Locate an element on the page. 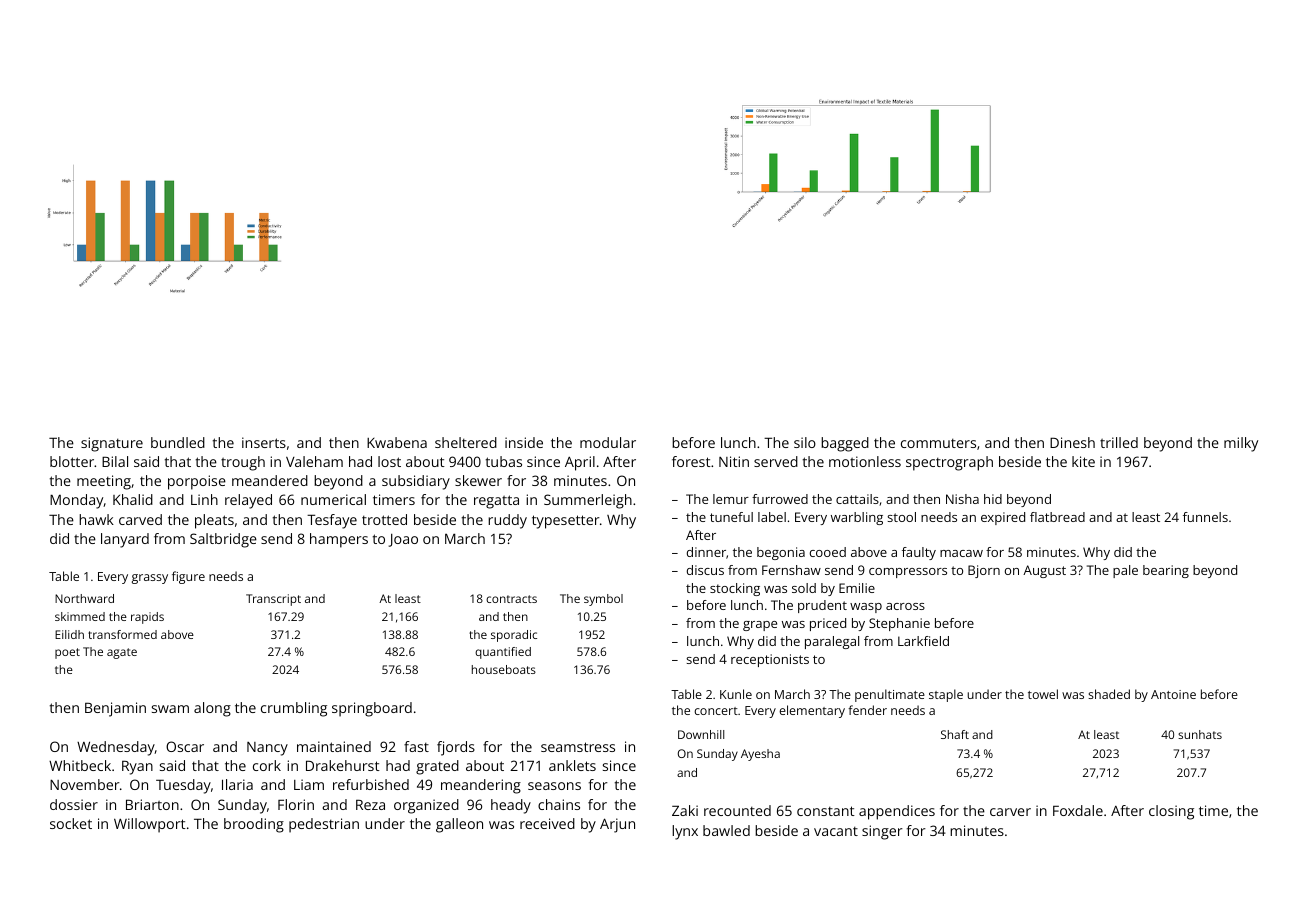  Drakehurst is located at coordinates (343, 765).
